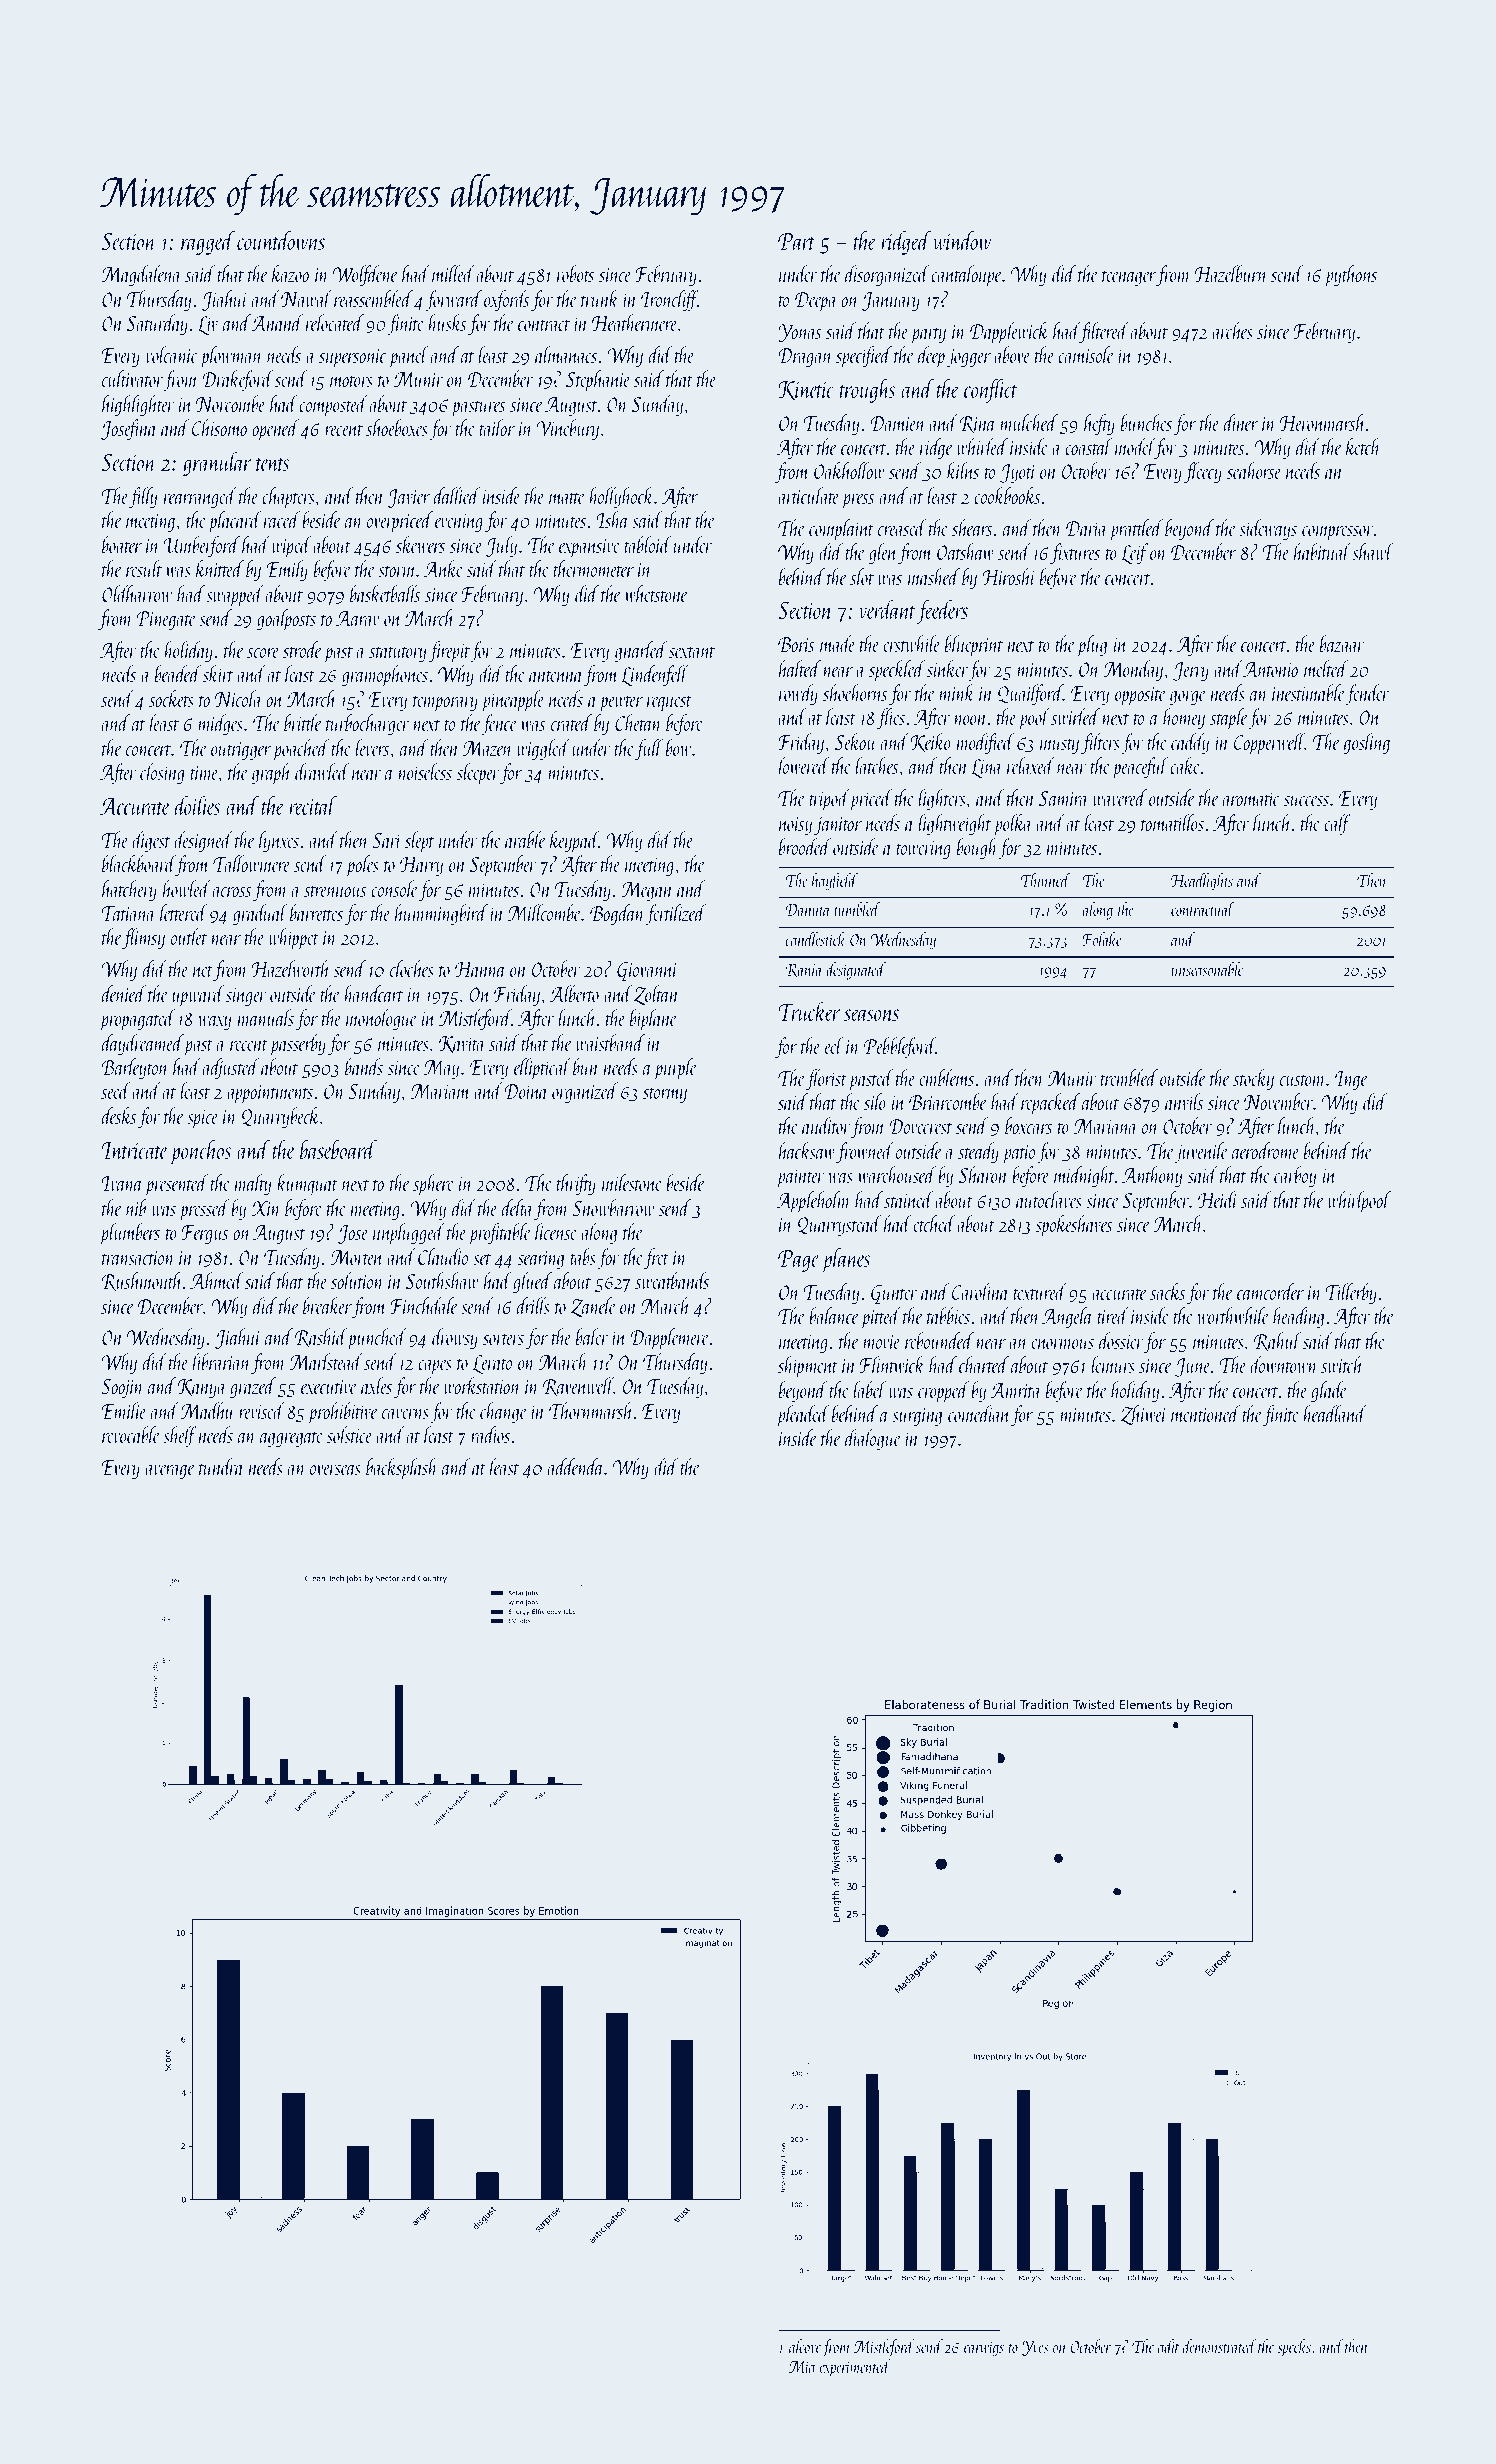  Describe the element at coordinates (807, 1150) in the screenshot. I see `hacksaw` at that location.
